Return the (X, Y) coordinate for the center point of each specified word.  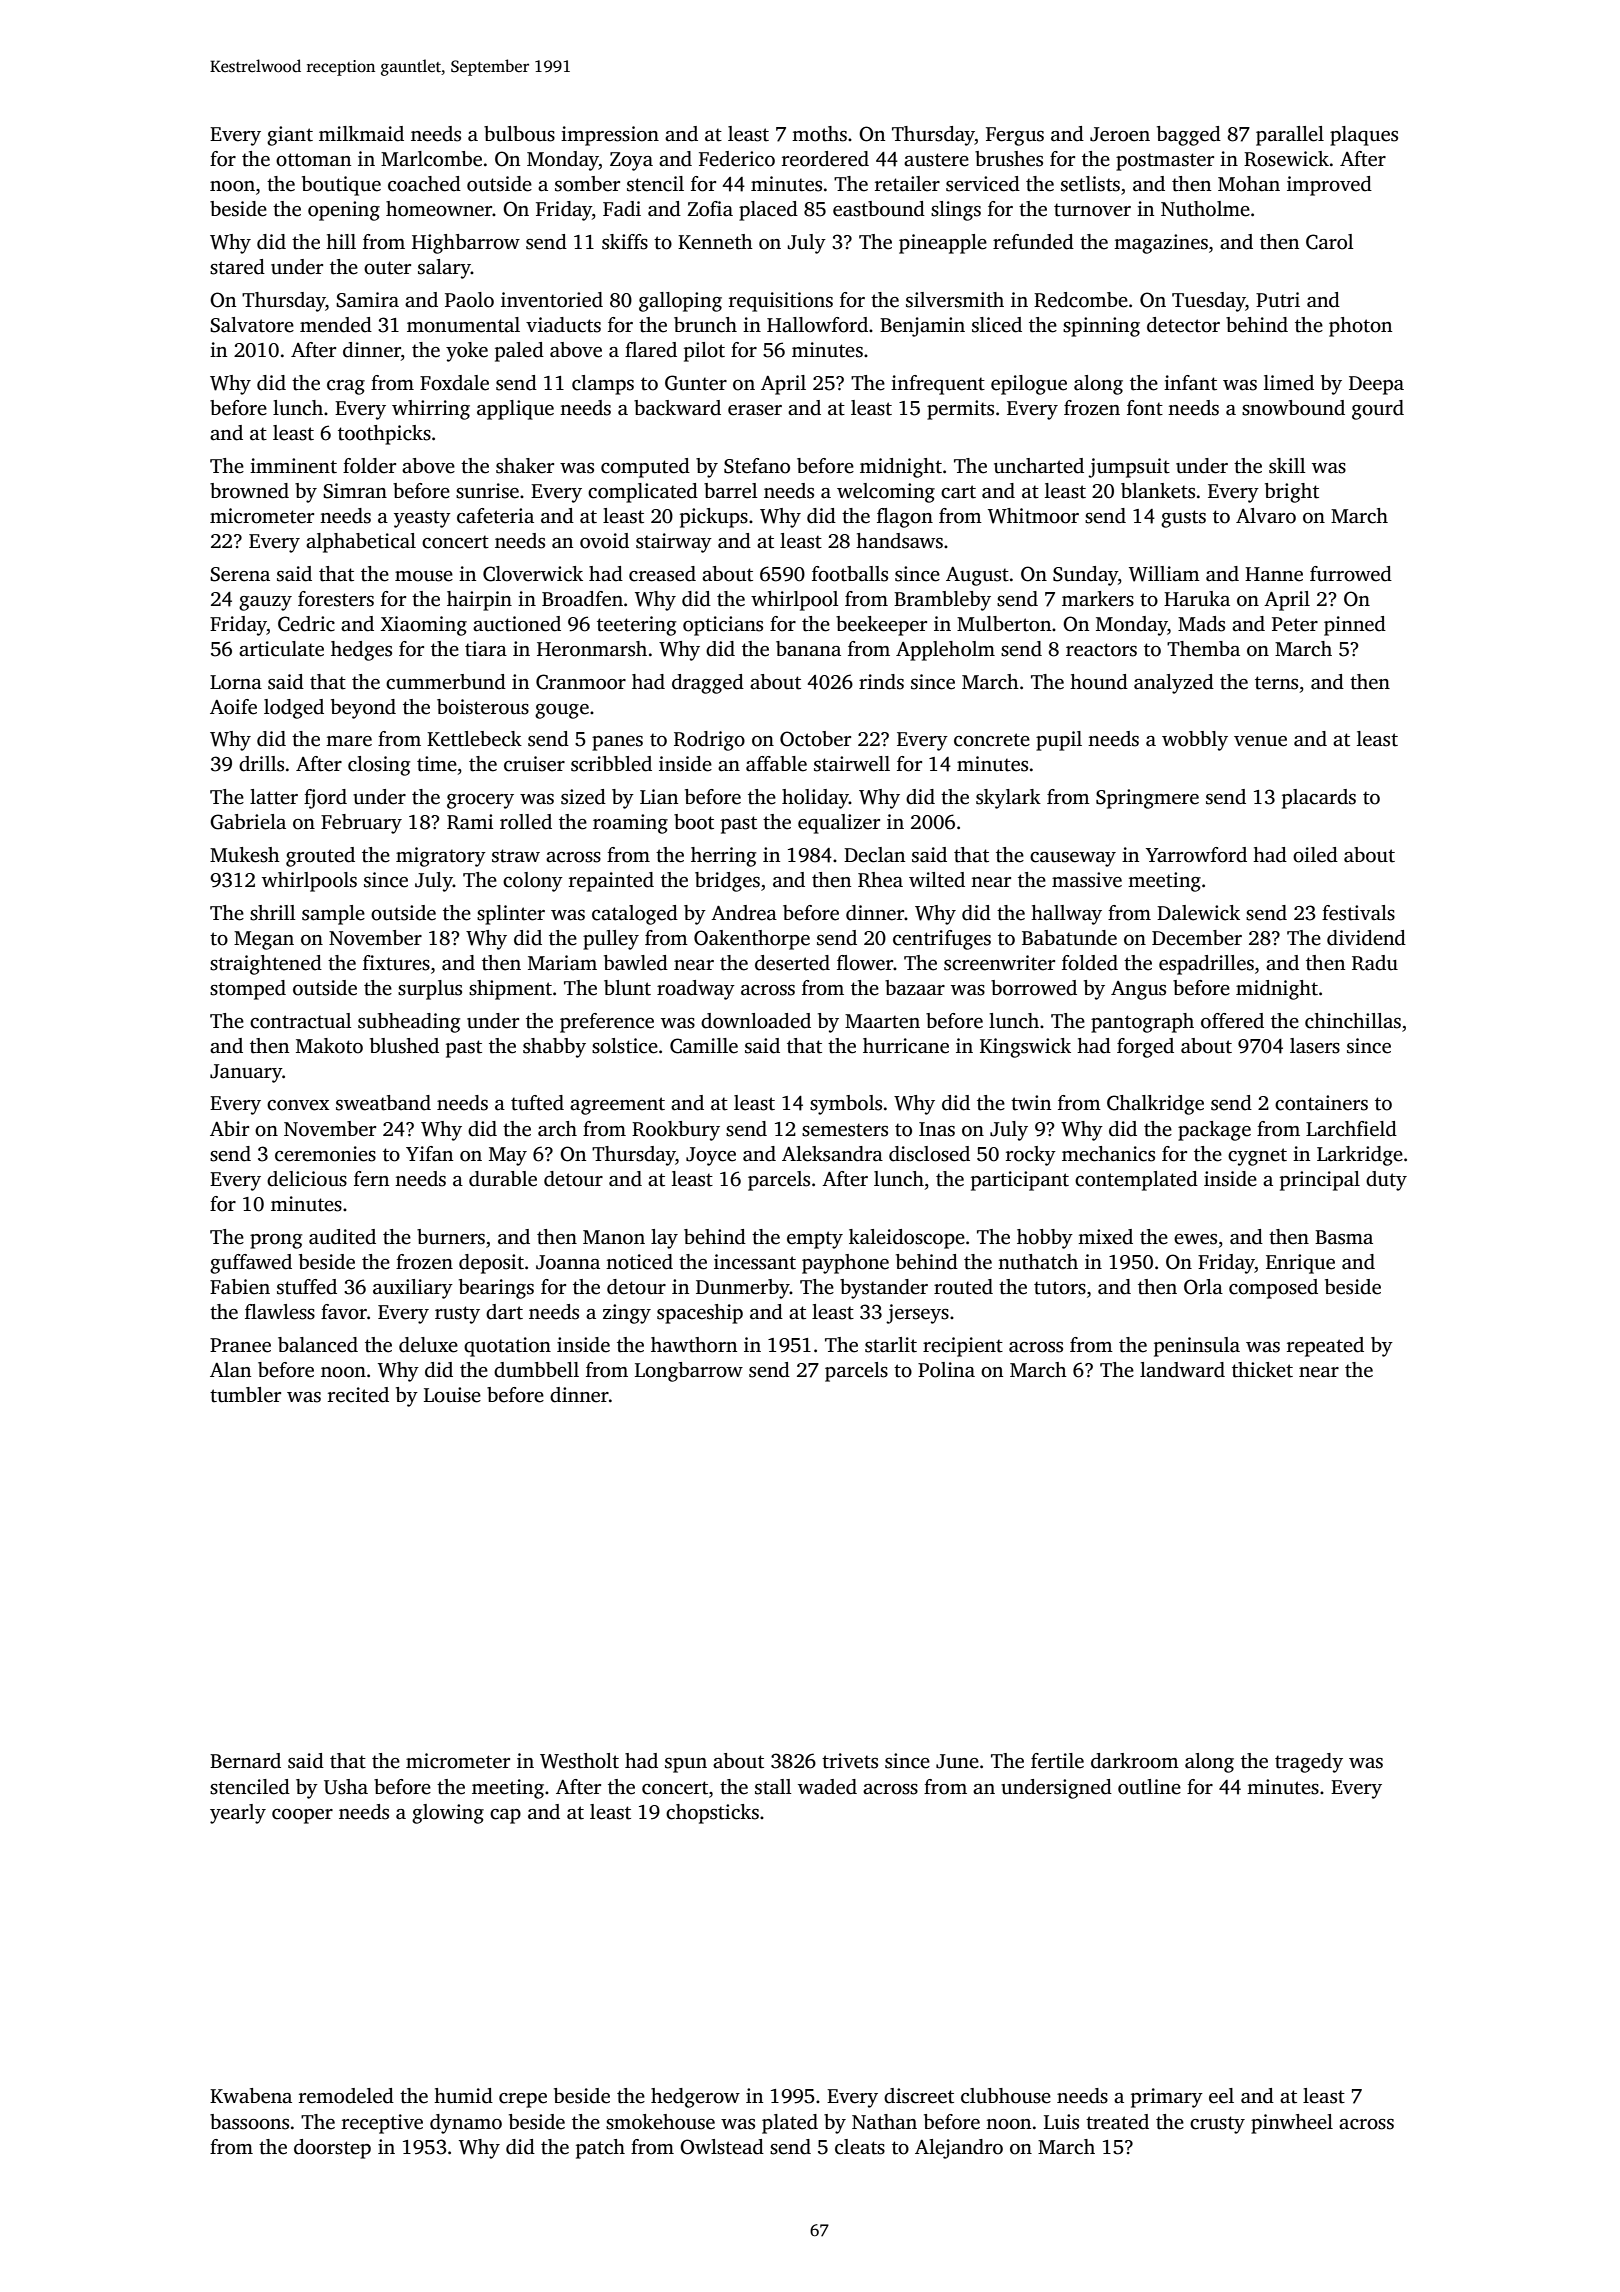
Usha (346, 1787)
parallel (1290, 136)
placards (1319, 799)
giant (290, 136)
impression (610, 136)
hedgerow (695, 2098)
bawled (636, 963)
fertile (1057, 1761)
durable (503, 1179)
